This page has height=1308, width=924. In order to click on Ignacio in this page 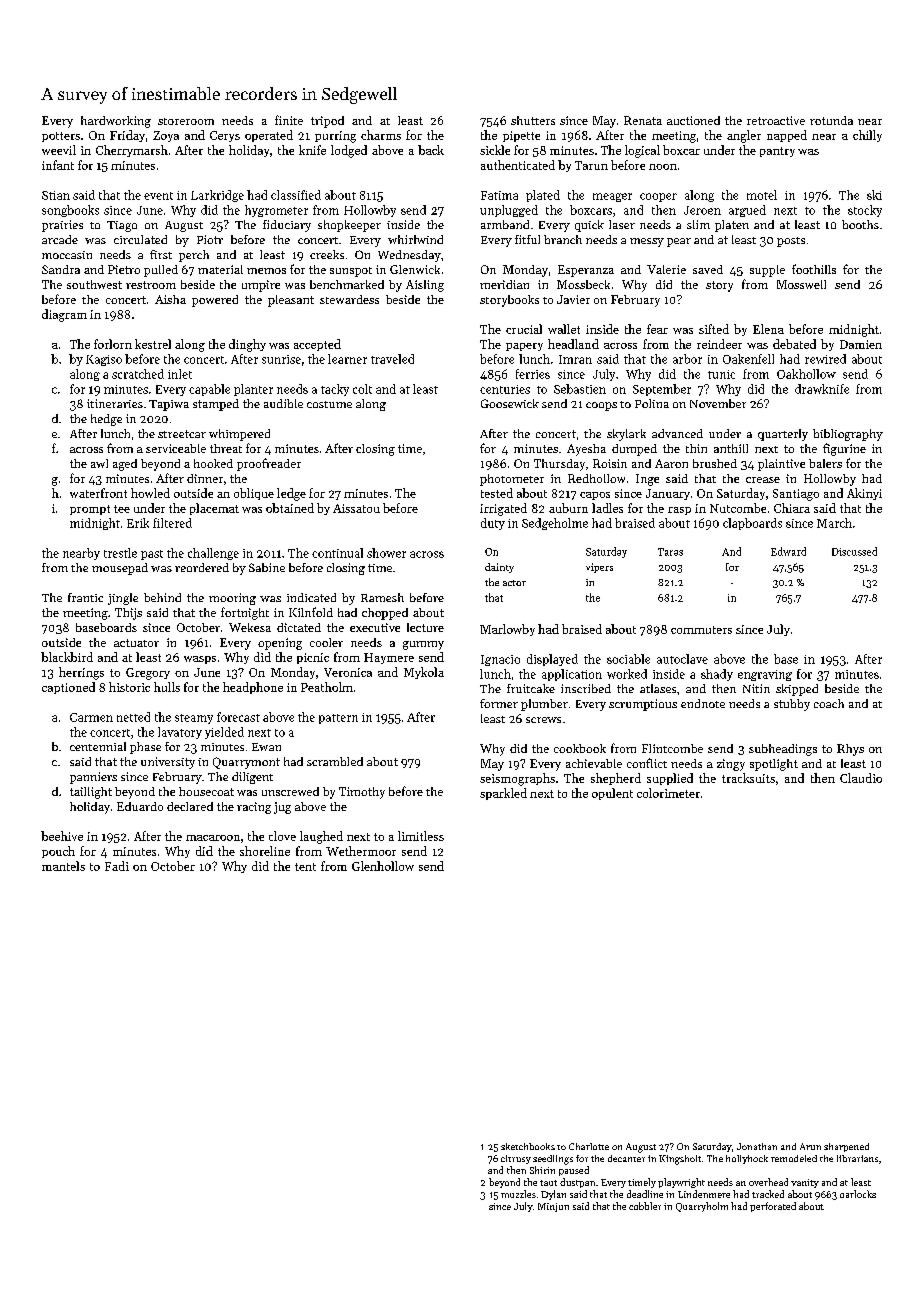, I will do `click(500, 660)`.
